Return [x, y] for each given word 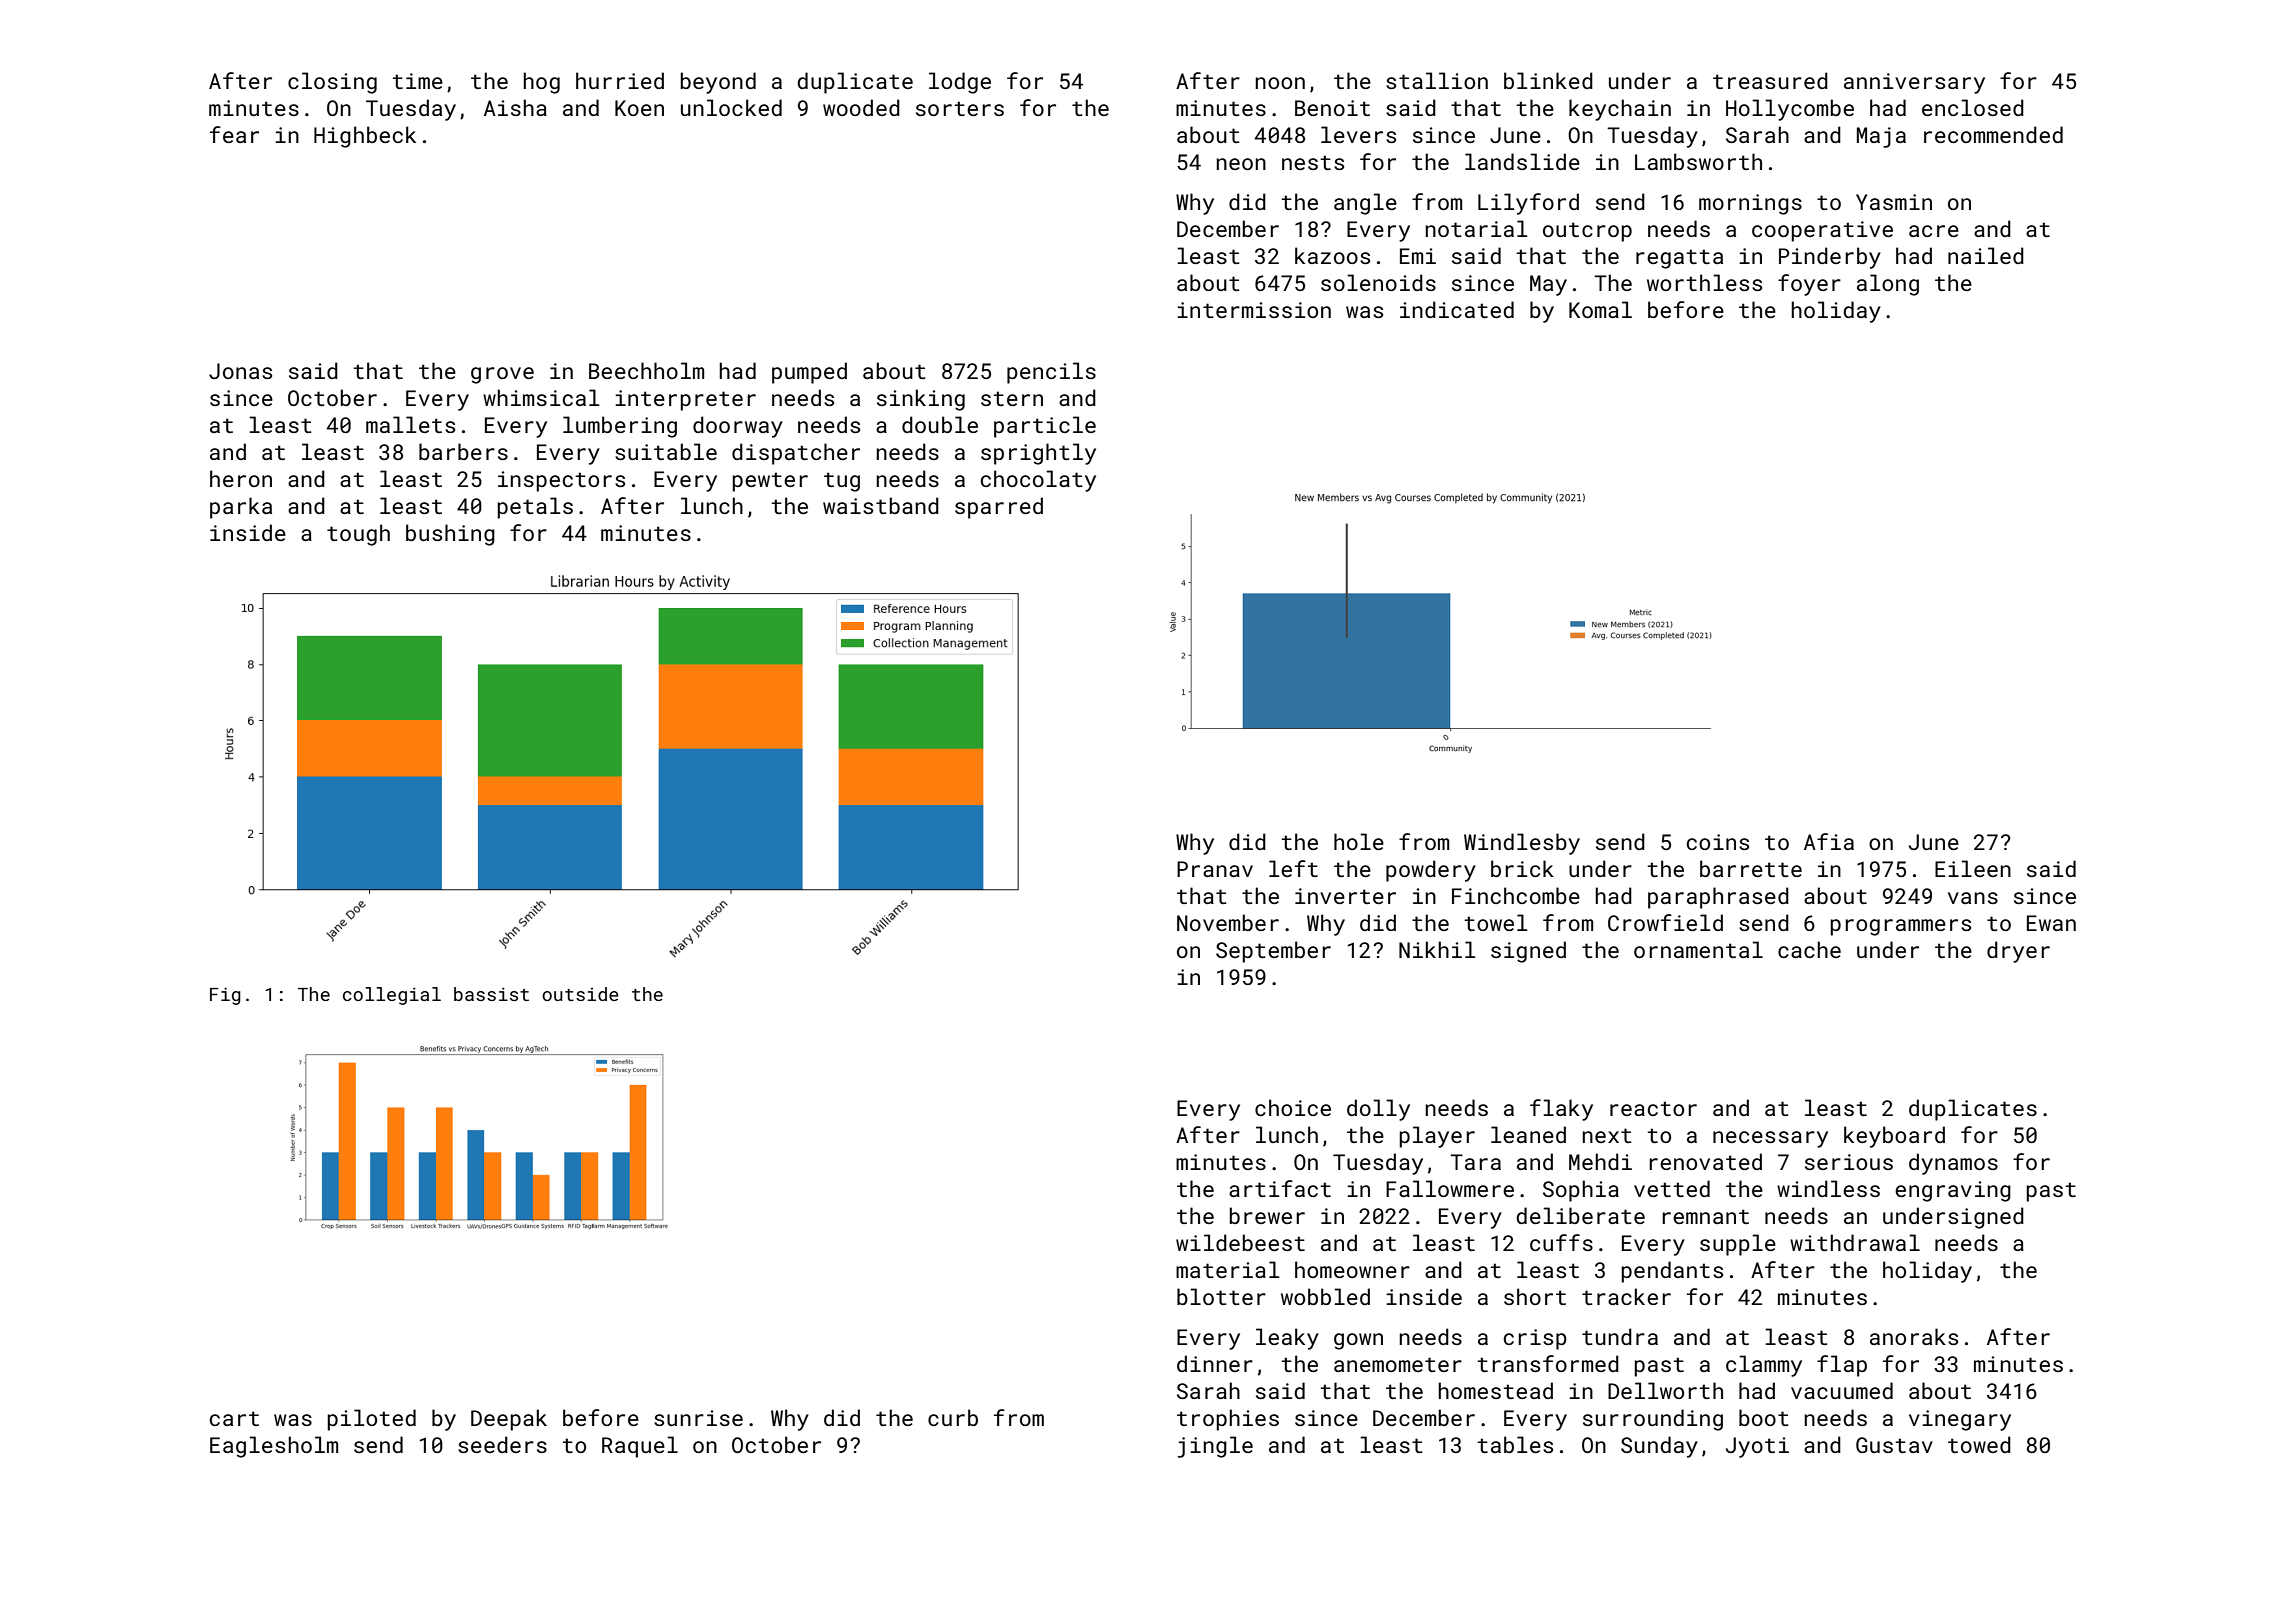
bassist [491, 994]
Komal [1600, 309]
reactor [1653, 1108]
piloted [371, 1420]
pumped [809, 373]
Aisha [515, 107]
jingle [1215, 1447]
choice [1293, 1107]
